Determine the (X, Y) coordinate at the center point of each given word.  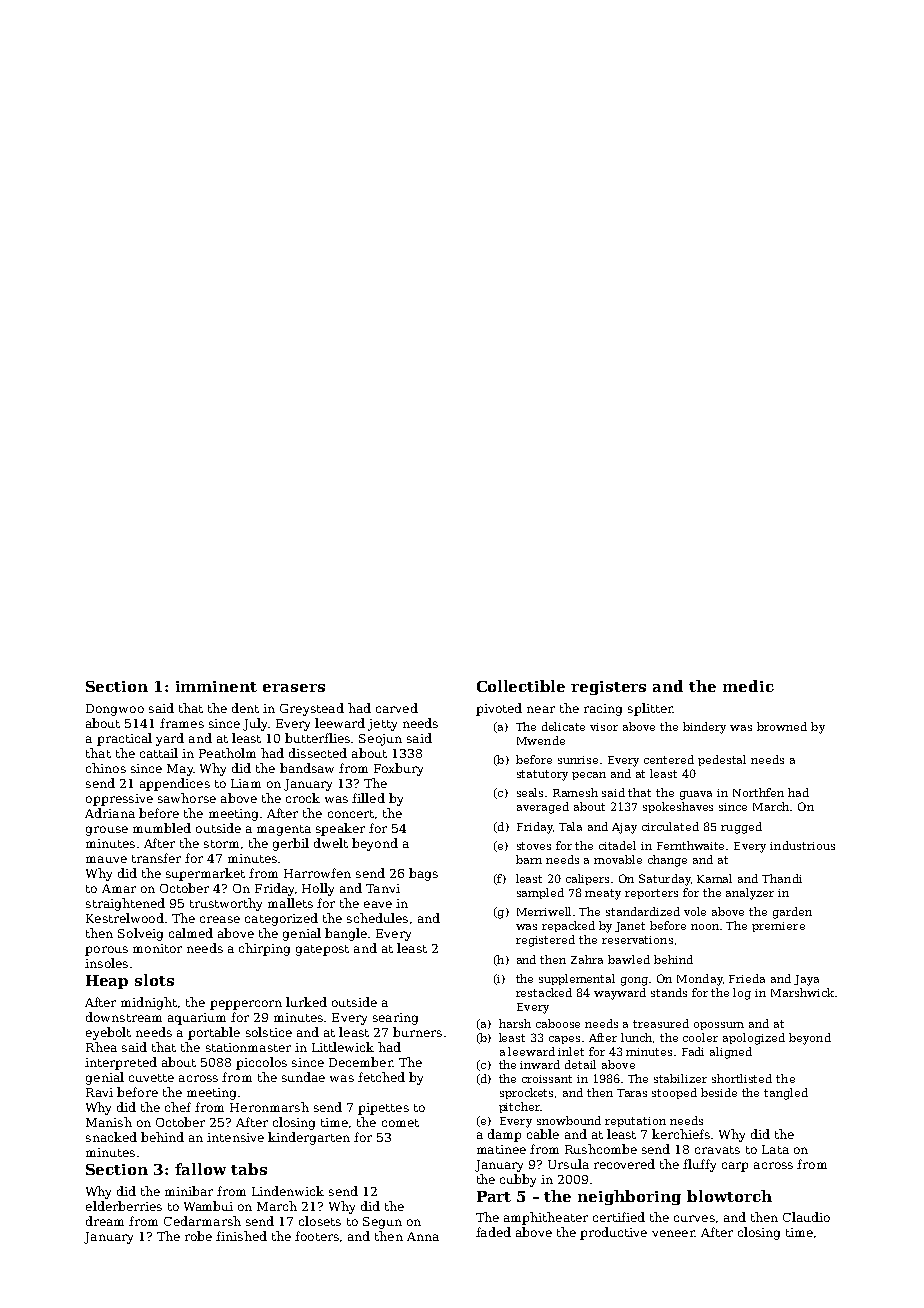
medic (748, 686)
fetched (381, 1077)
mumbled (162, 828)
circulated (670, 826)
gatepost (322, 950)
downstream (124, 1017)
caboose (558, 1023)
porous (106, 951)
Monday (699, 980)
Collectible (521, 686)
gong (634, 981)
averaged (543, 808)
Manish (109, 1122)
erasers (294, 688)
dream (105, 1221)
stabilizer (680, 1078)
